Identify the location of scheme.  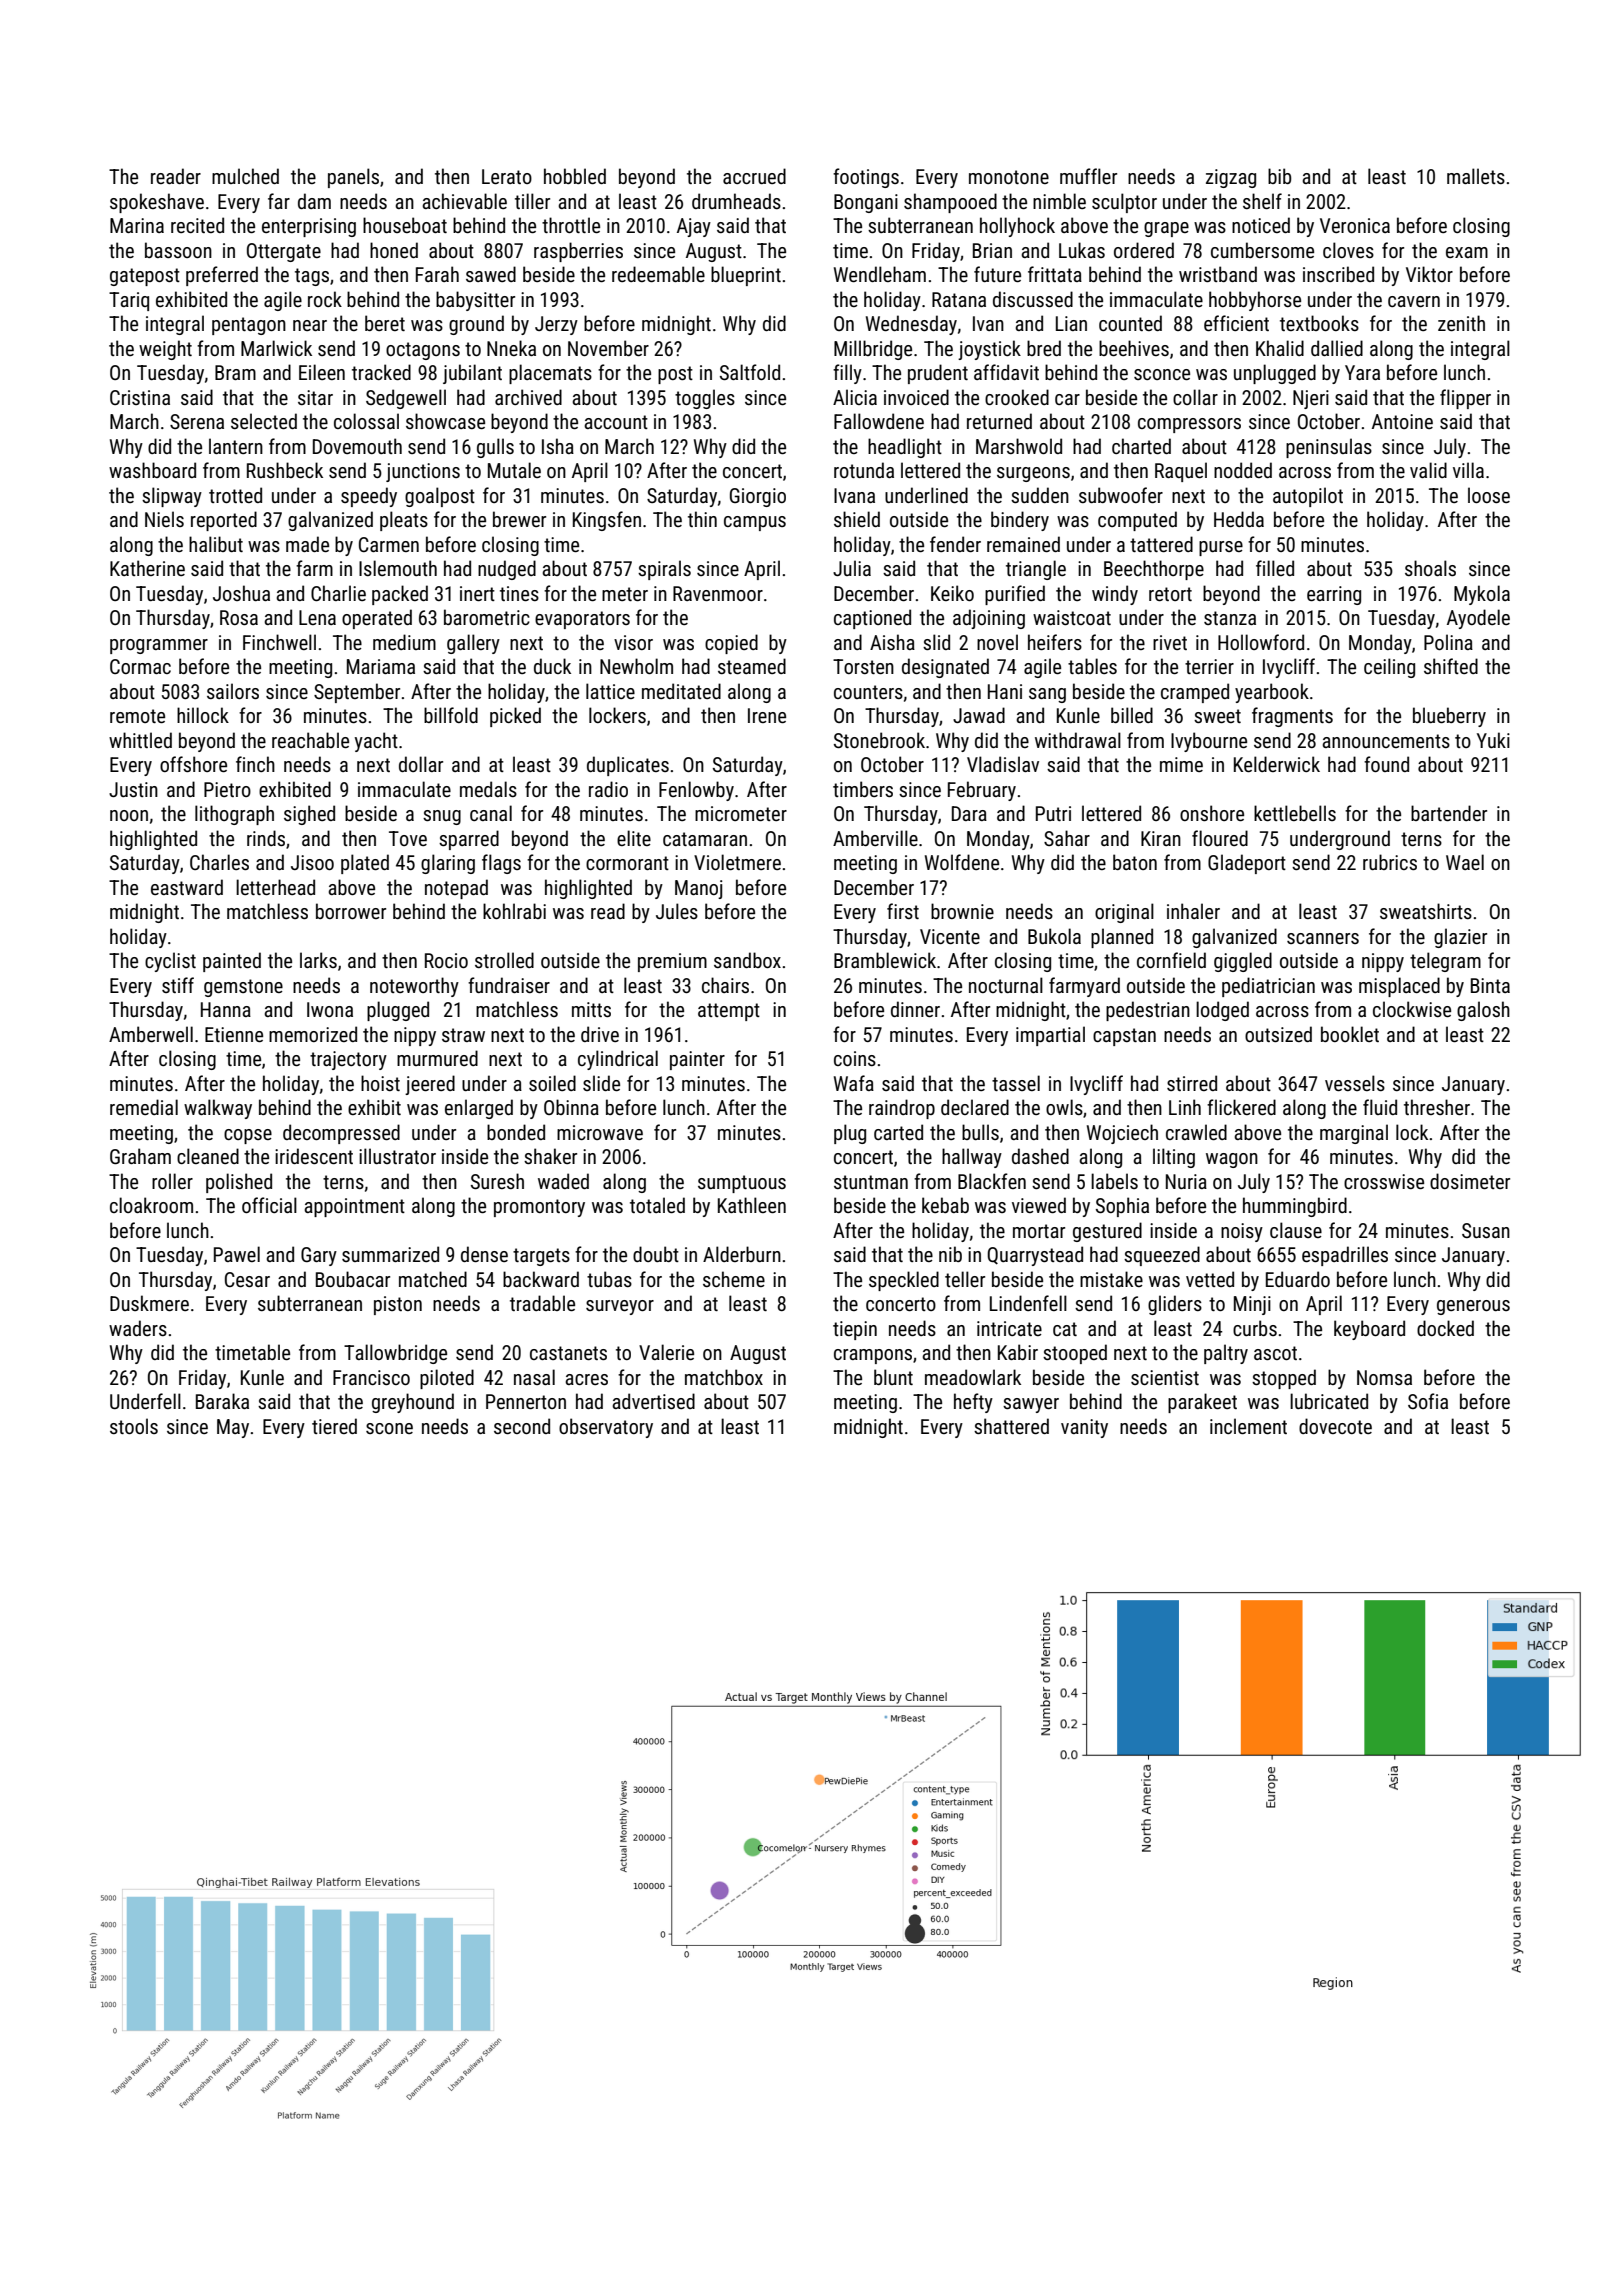
(734, 1279).
